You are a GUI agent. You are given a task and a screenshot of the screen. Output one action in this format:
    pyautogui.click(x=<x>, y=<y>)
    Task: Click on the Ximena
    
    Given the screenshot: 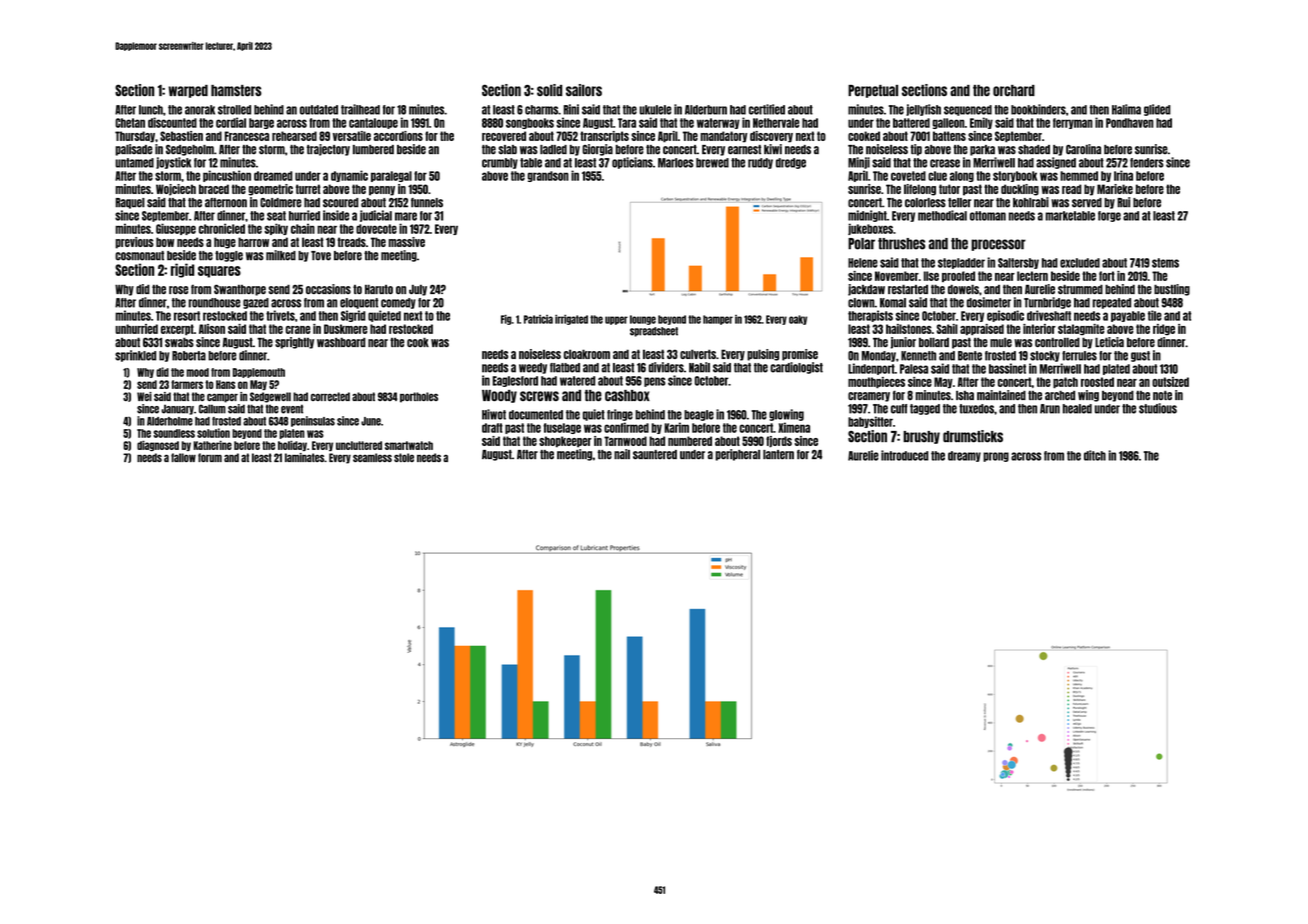 What is the action you would take?
    pyautogui.click(x=794, y=427)
